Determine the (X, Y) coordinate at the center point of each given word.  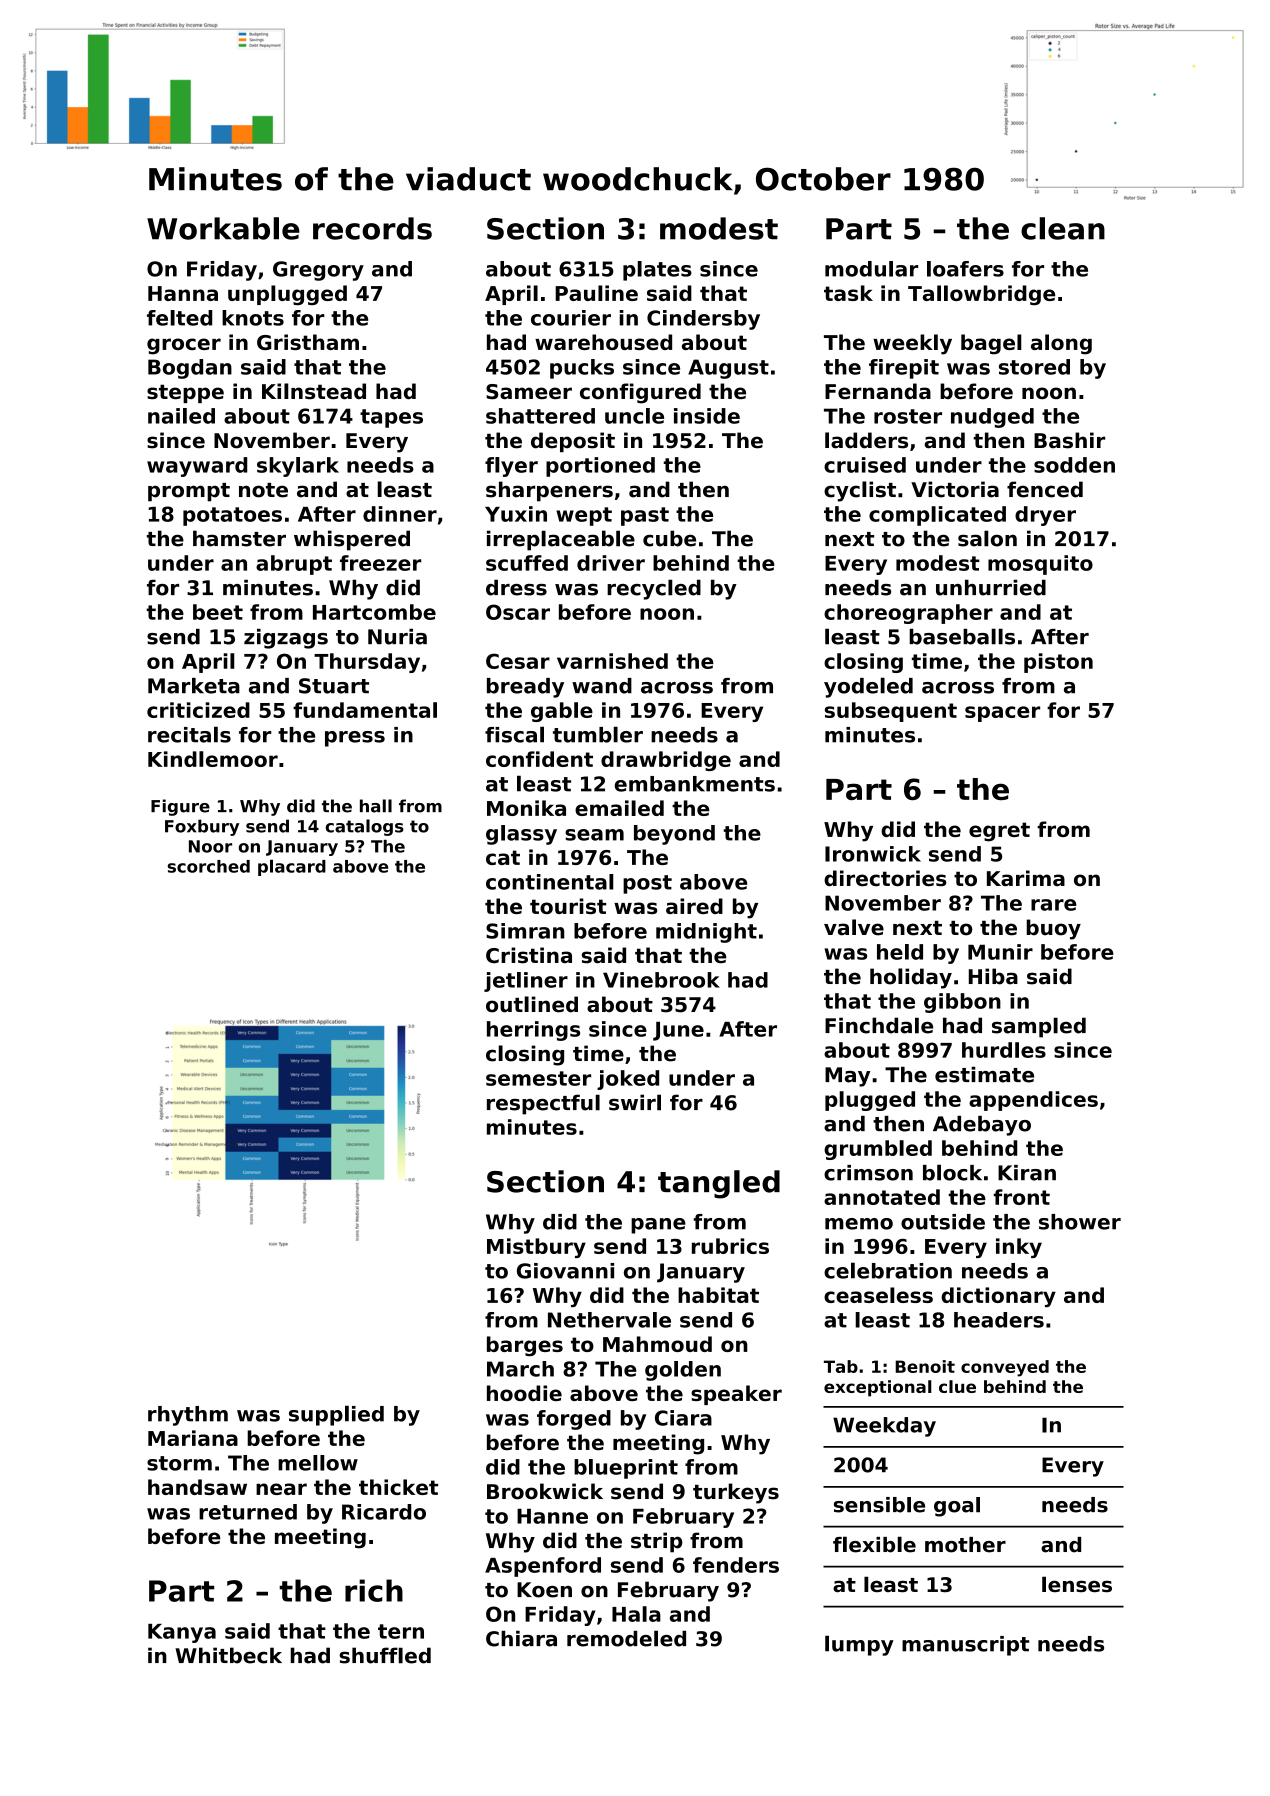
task (848, 293)
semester (538, 1078)
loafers (965, 269)
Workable (223, 228)
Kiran (1027, 1173)
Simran (525, 931)
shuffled (385, 1655)
